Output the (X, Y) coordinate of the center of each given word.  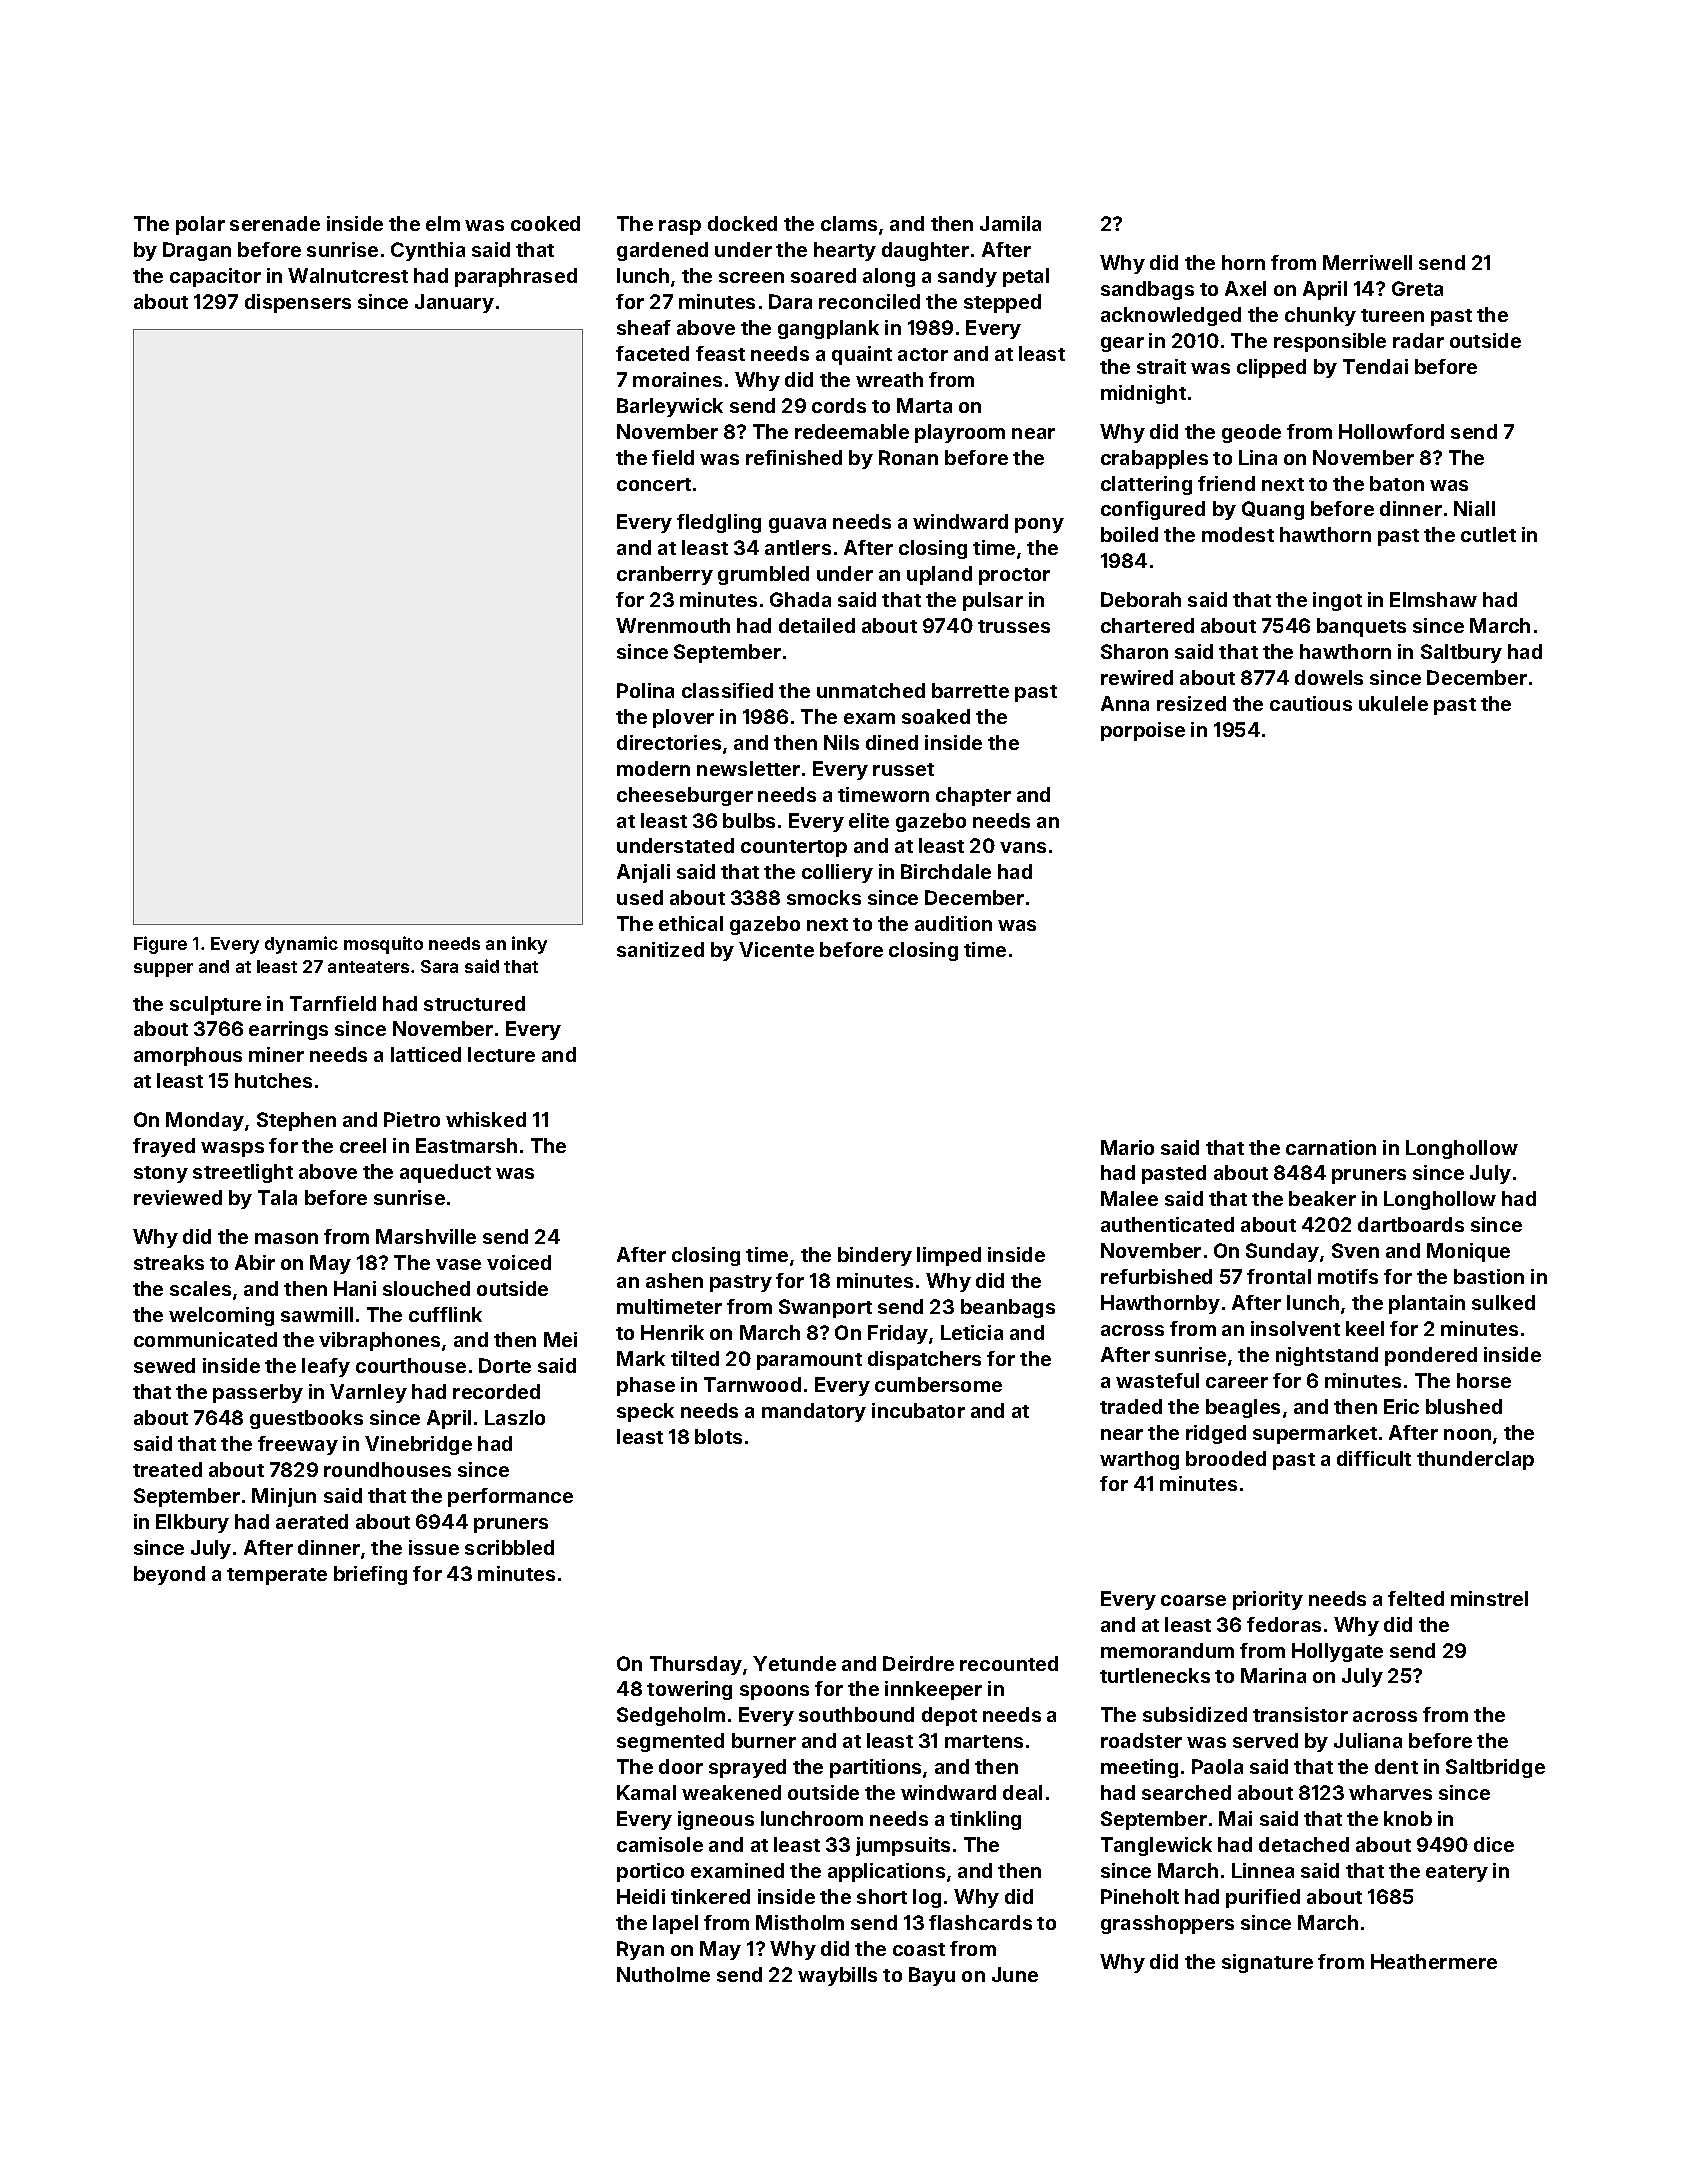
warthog (1139, 1460)
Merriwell (1367, 262)
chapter (973, 796)
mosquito (383, 945)
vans (1023, 847)
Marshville (426, 1236)
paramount (809, 1361)
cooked (545, 223)
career (1237, 1382)
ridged (1216, 1434)
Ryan (640, 1950)
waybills (837, 1976)
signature (1267, 1963)
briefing (370, 1575)
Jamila (1010, 223)
